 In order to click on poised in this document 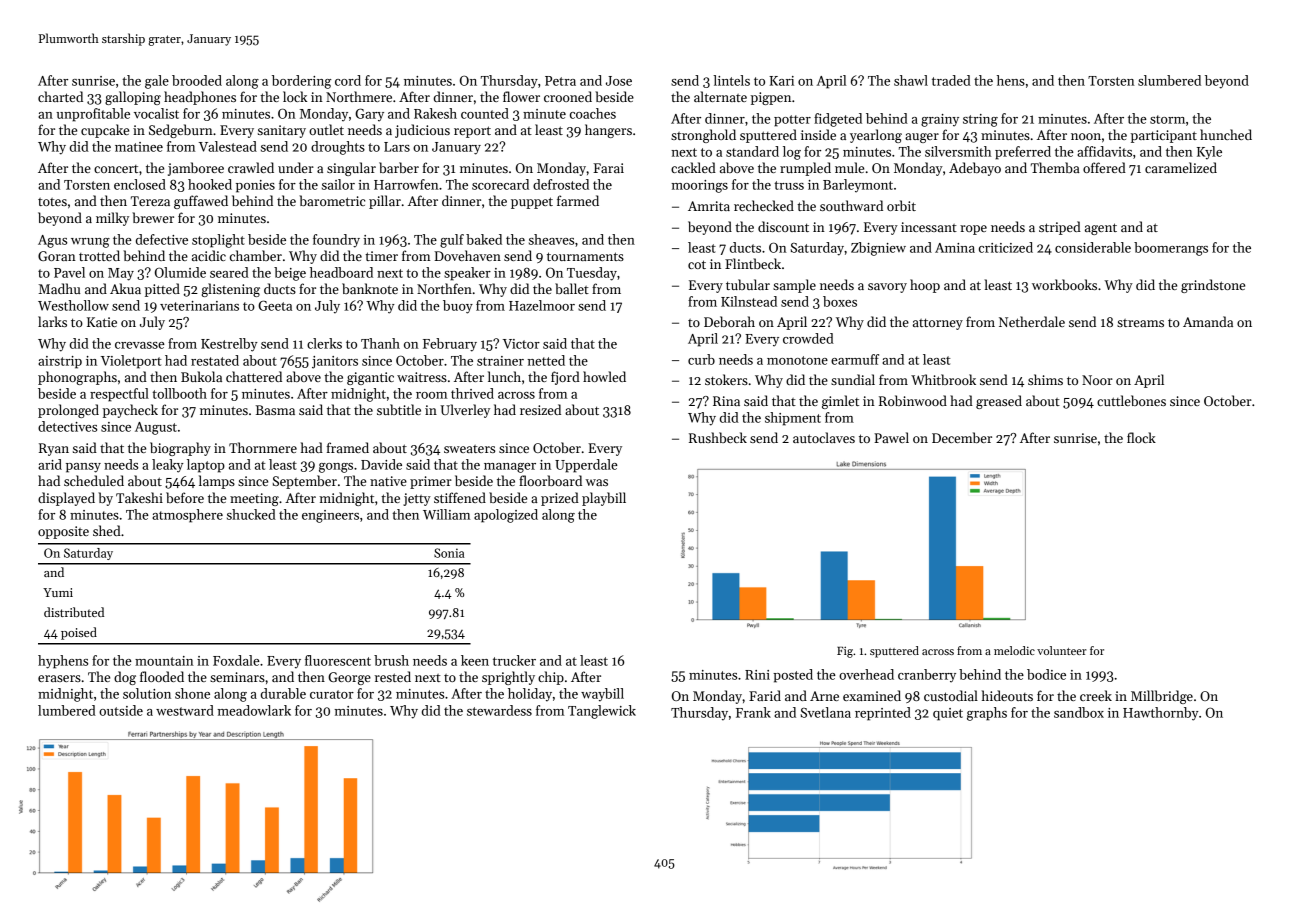, I will do `click(79, 633)`.
